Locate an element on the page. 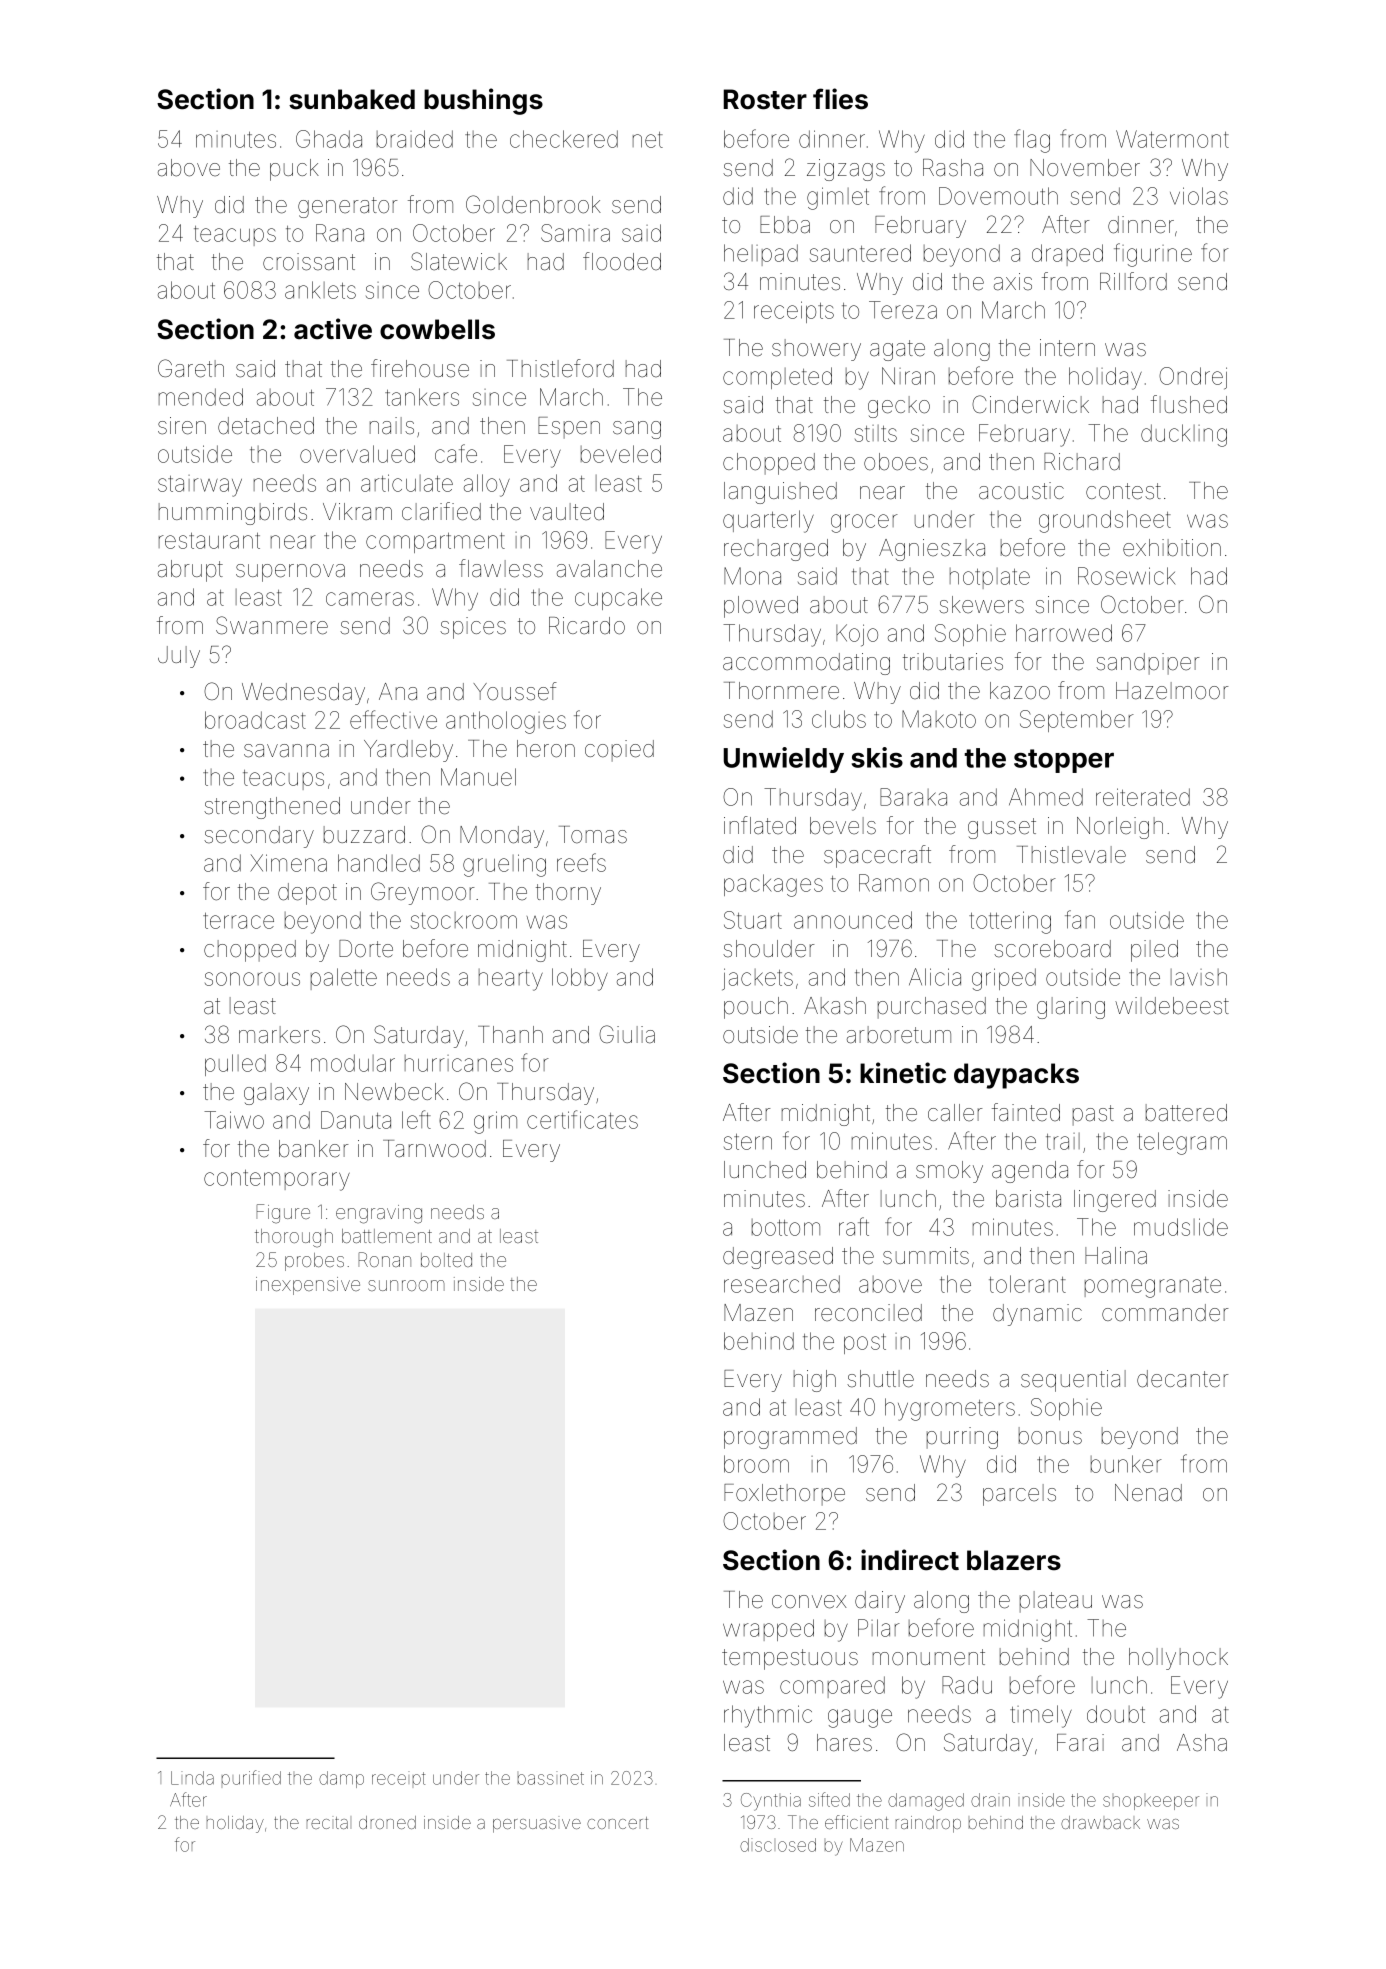  stern is located at coordinates (748, 1142).
